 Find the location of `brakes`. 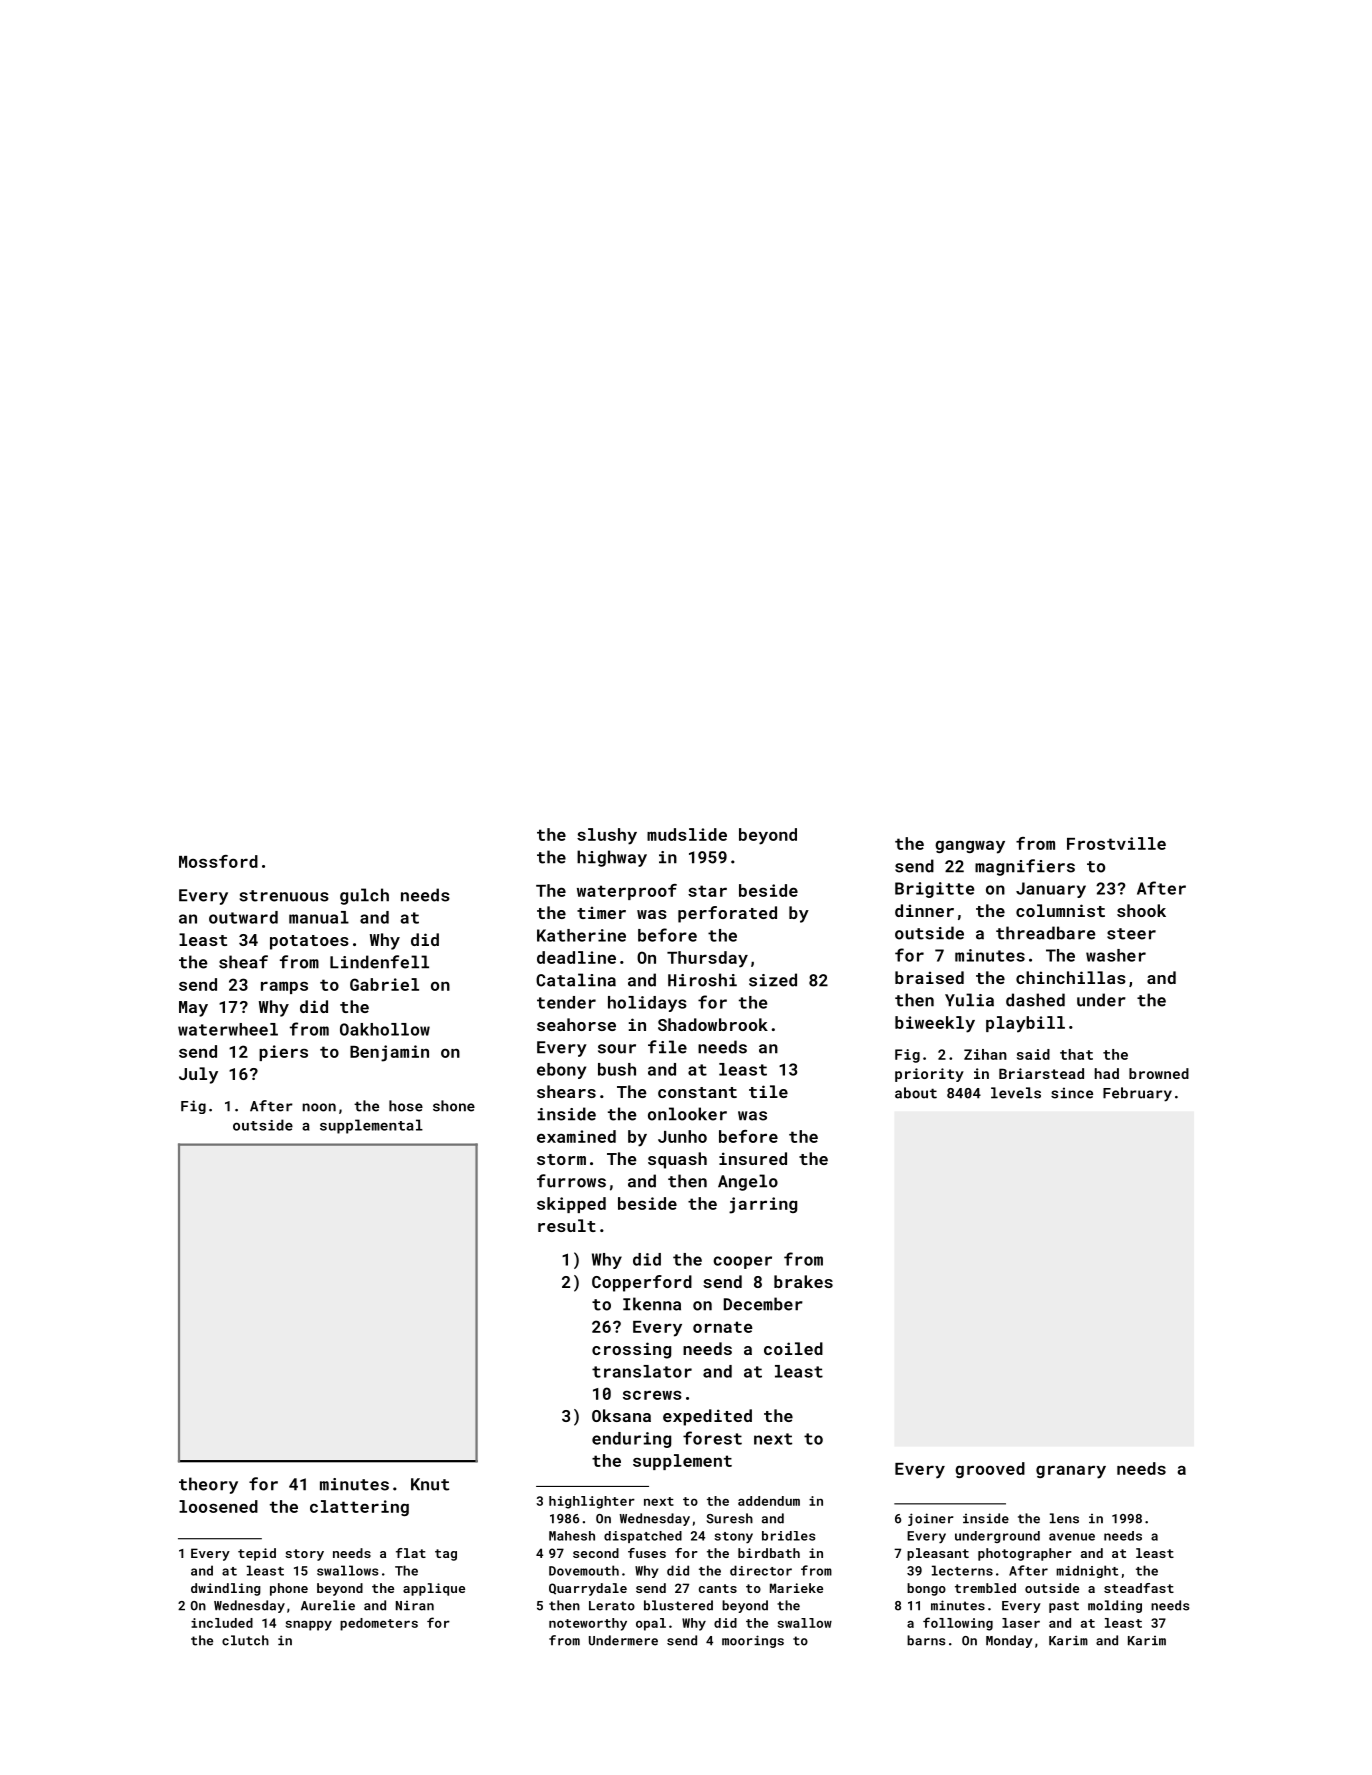

brakes is located at coordinates (803, 1281).
